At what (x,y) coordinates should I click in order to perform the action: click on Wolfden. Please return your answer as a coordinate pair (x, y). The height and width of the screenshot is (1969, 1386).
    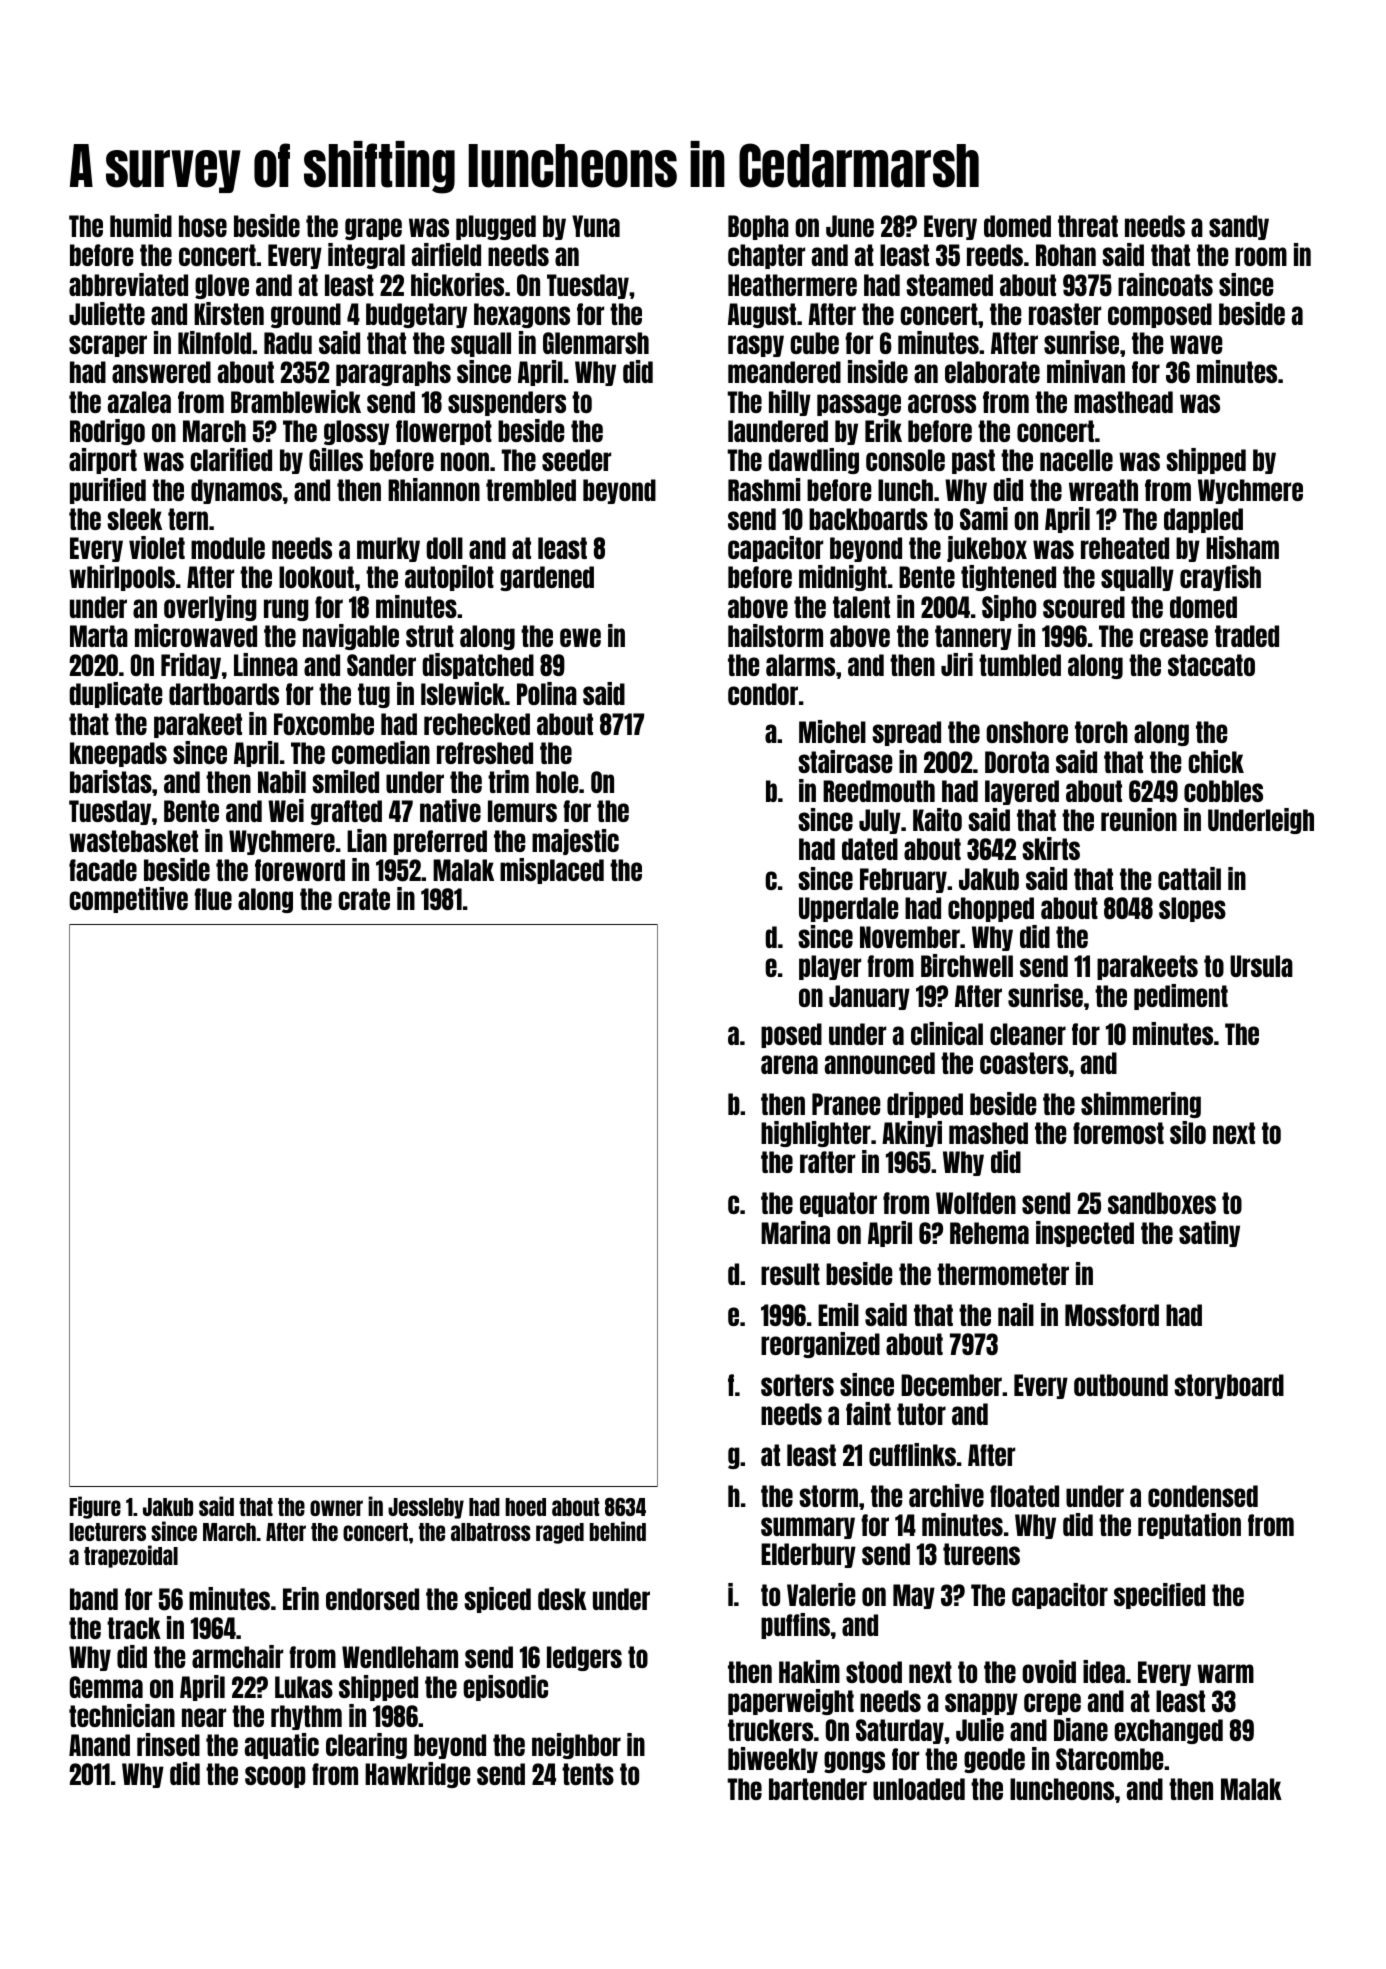
    Looking at the image, I should click on (976, 1203).
